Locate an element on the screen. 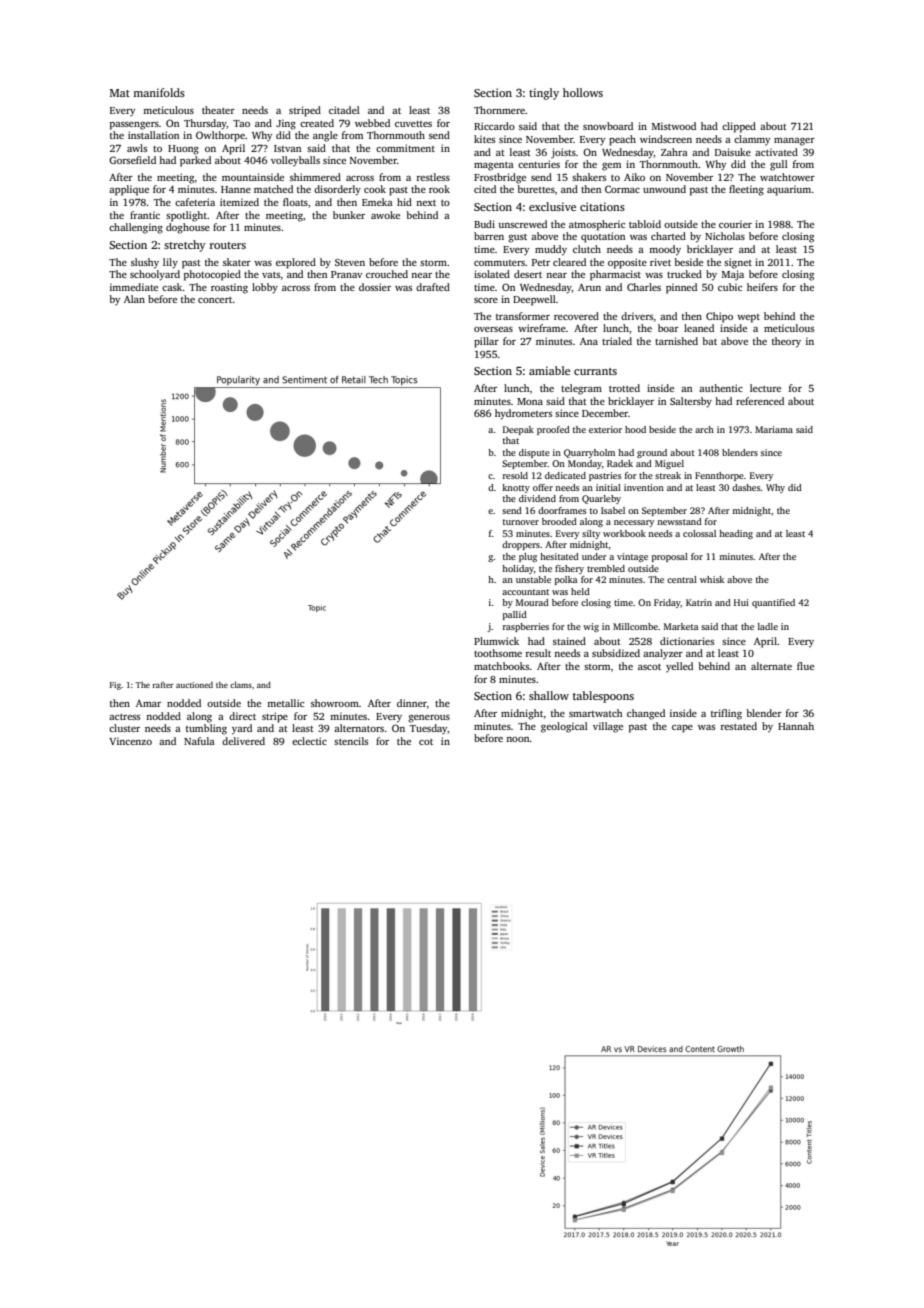 Image resolution: width=924 pixels, height=1308 pixels. manifolds is located at coordinates (159, 92).
